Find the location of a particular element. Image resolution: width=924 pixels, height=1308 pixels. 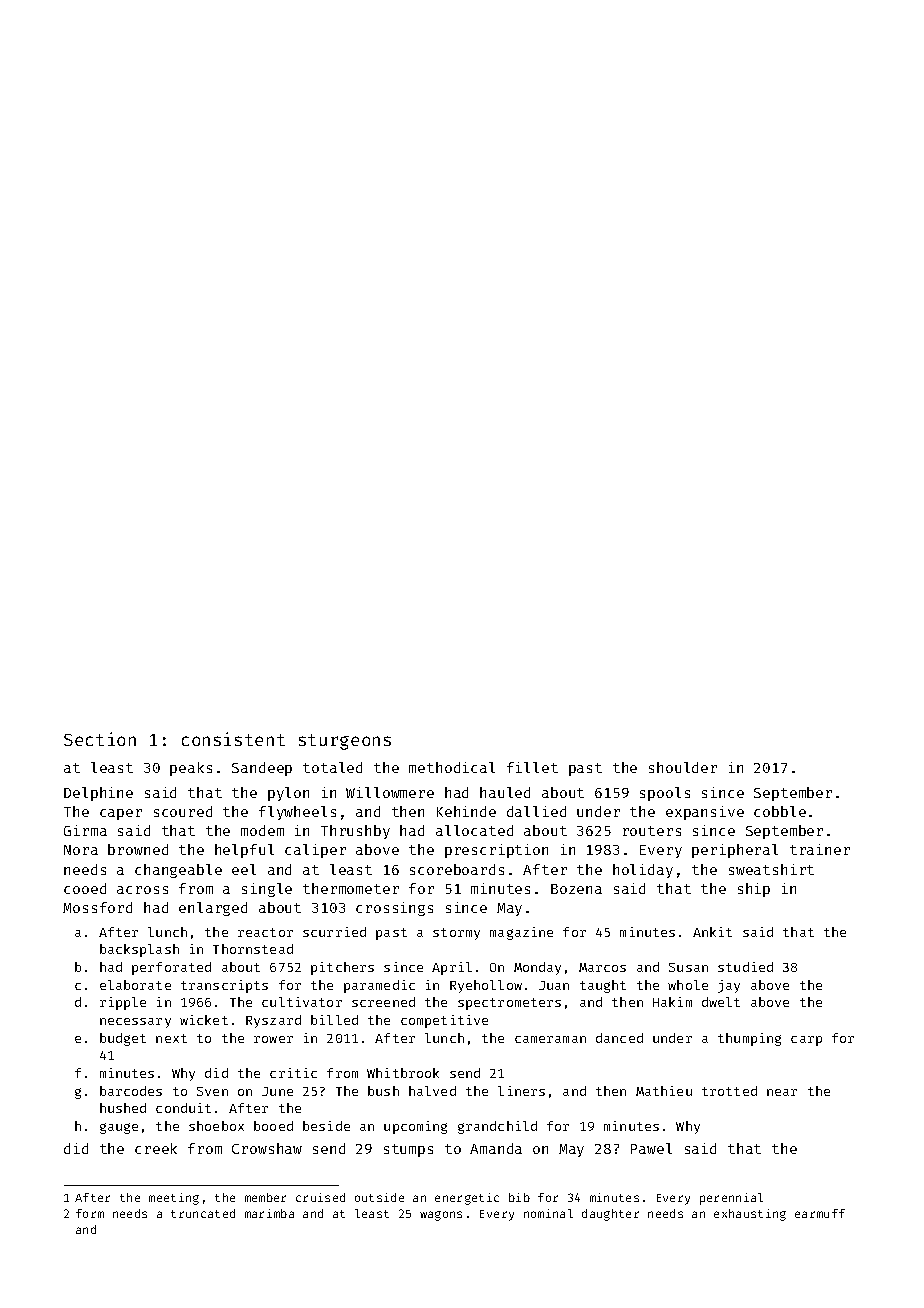

stormy is located at coordinates (456, 934).
